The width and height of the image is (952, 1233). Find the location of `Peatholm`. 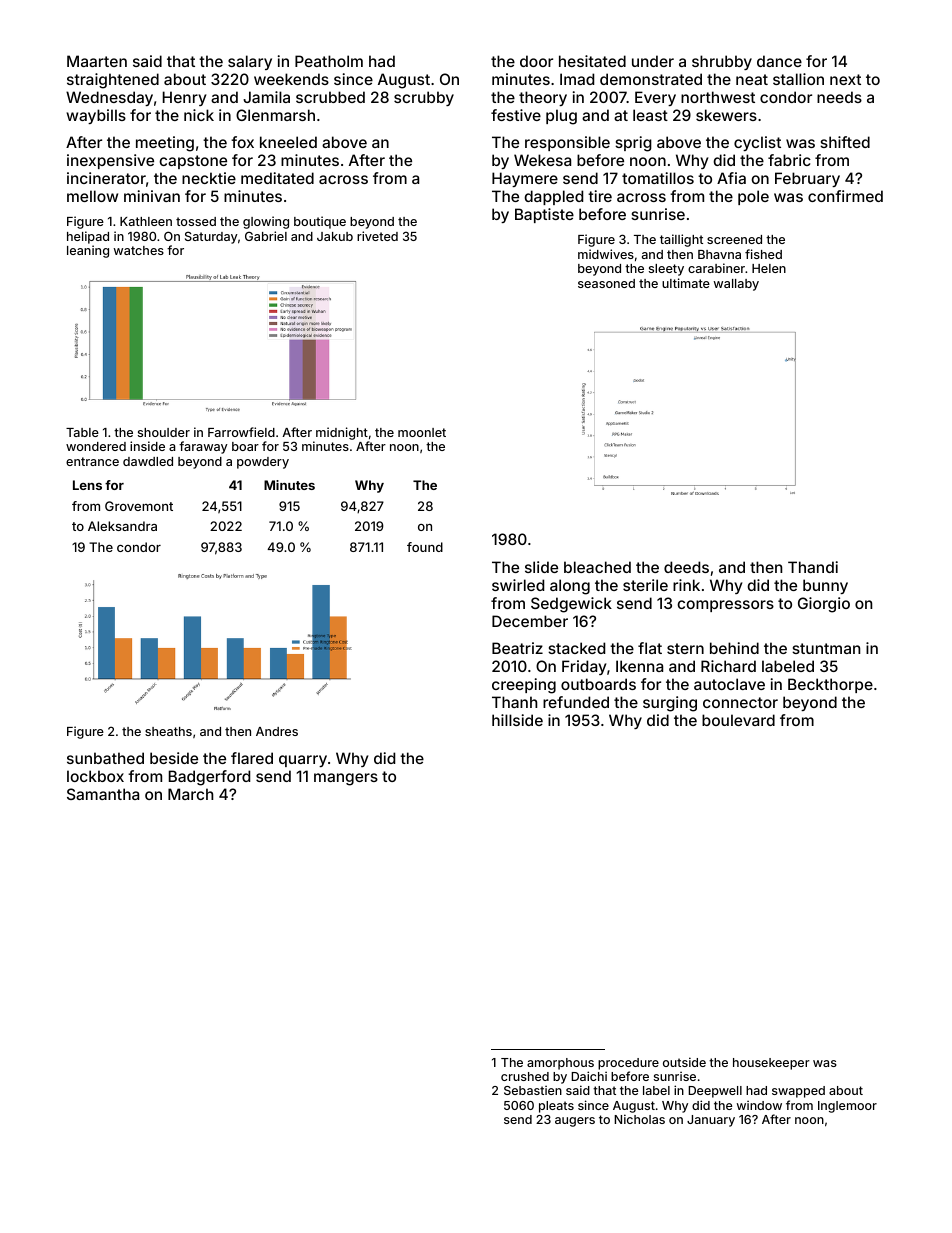

Peatholm is located at coordinates (329, 61).
